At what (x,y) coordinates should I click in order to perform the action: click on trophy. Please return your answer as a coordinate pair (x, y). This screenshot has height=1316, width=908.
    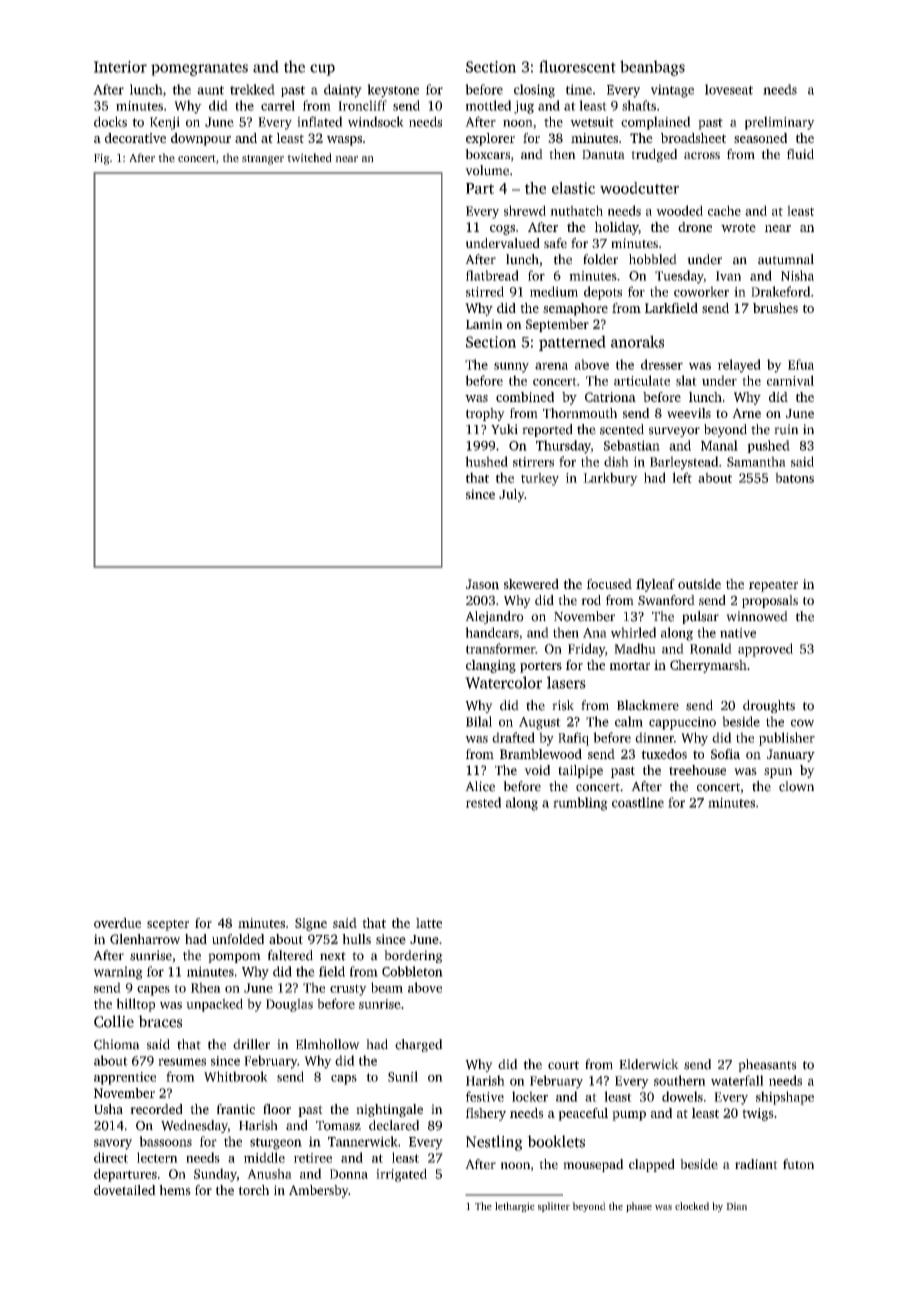
    Looking at the image, I should click on (485, 414).
